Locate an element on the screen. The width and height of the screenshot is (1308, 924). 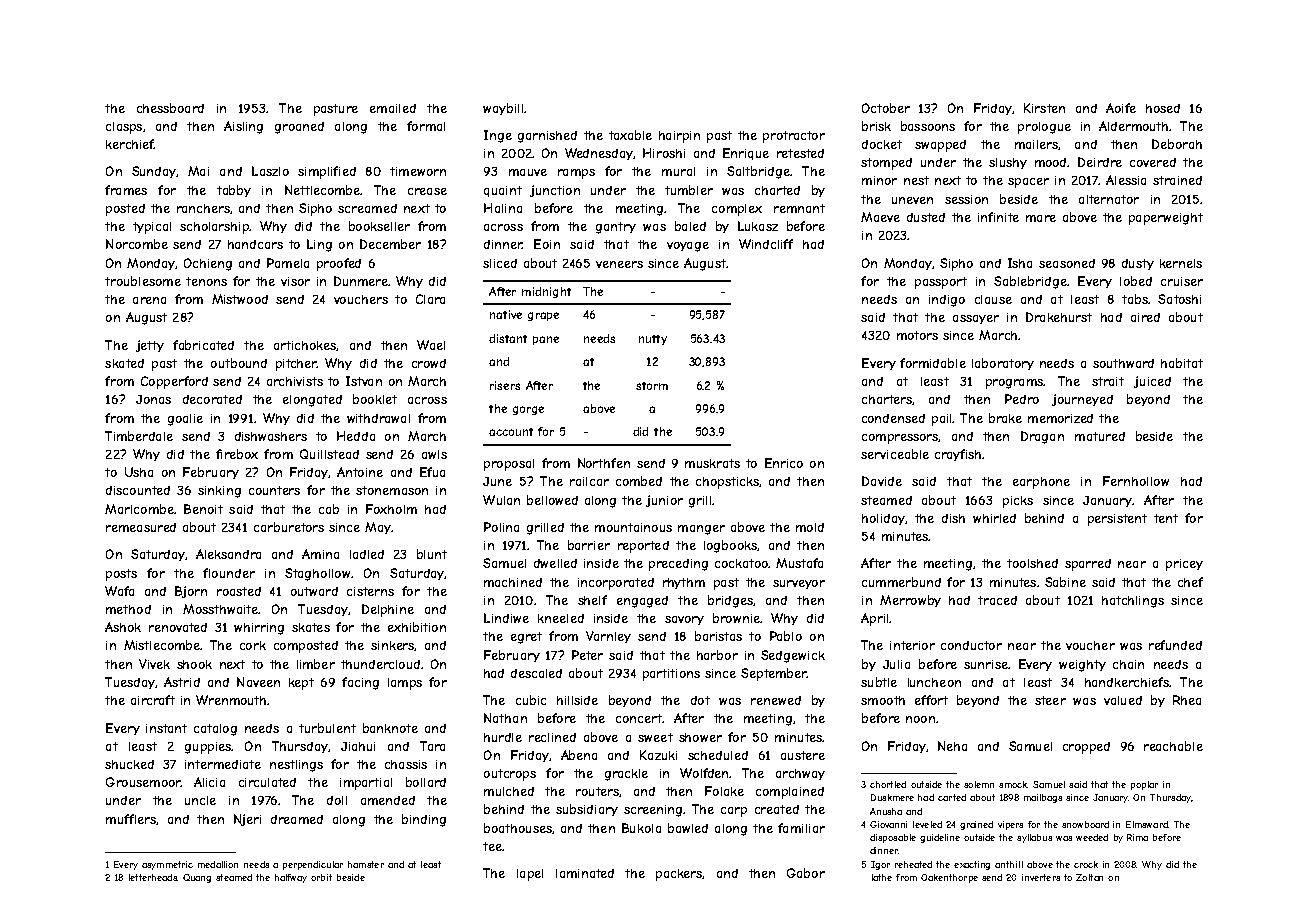
Aoife is located at coordinates (1121, 108).
